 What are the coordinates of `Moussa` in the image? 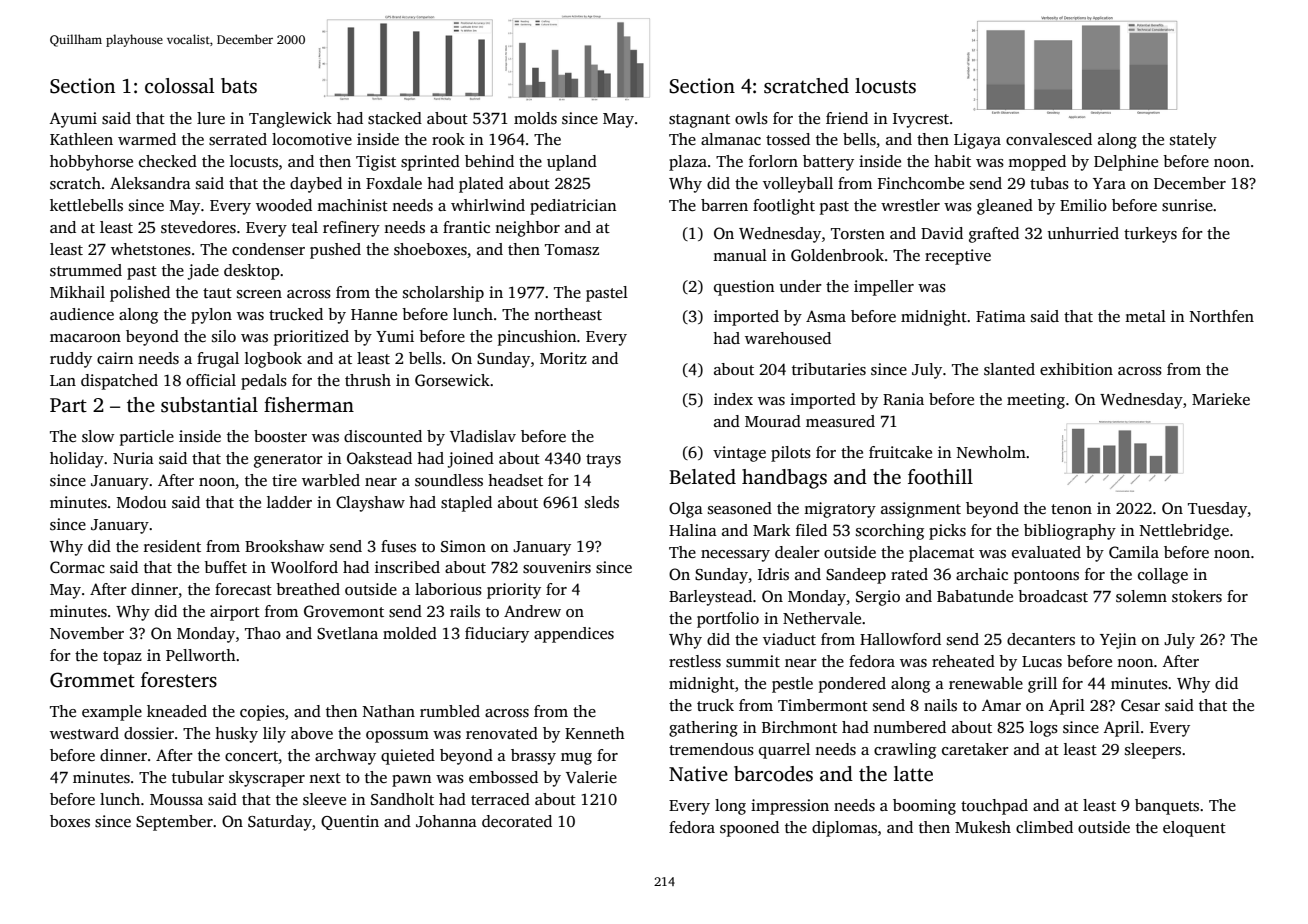 It's located at (176, 800).
